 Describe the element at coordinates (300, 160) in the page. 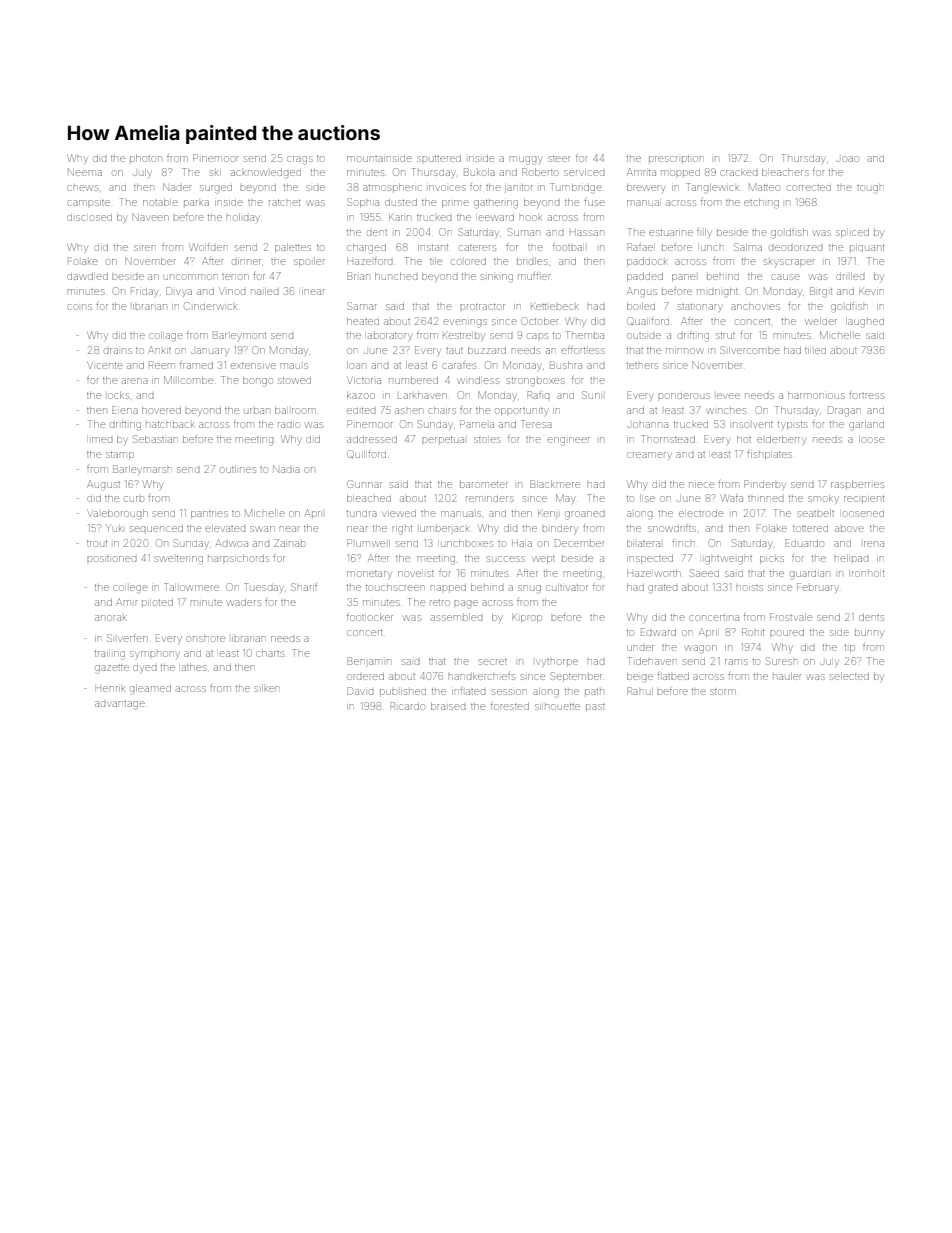

I see `crags` at that location.
